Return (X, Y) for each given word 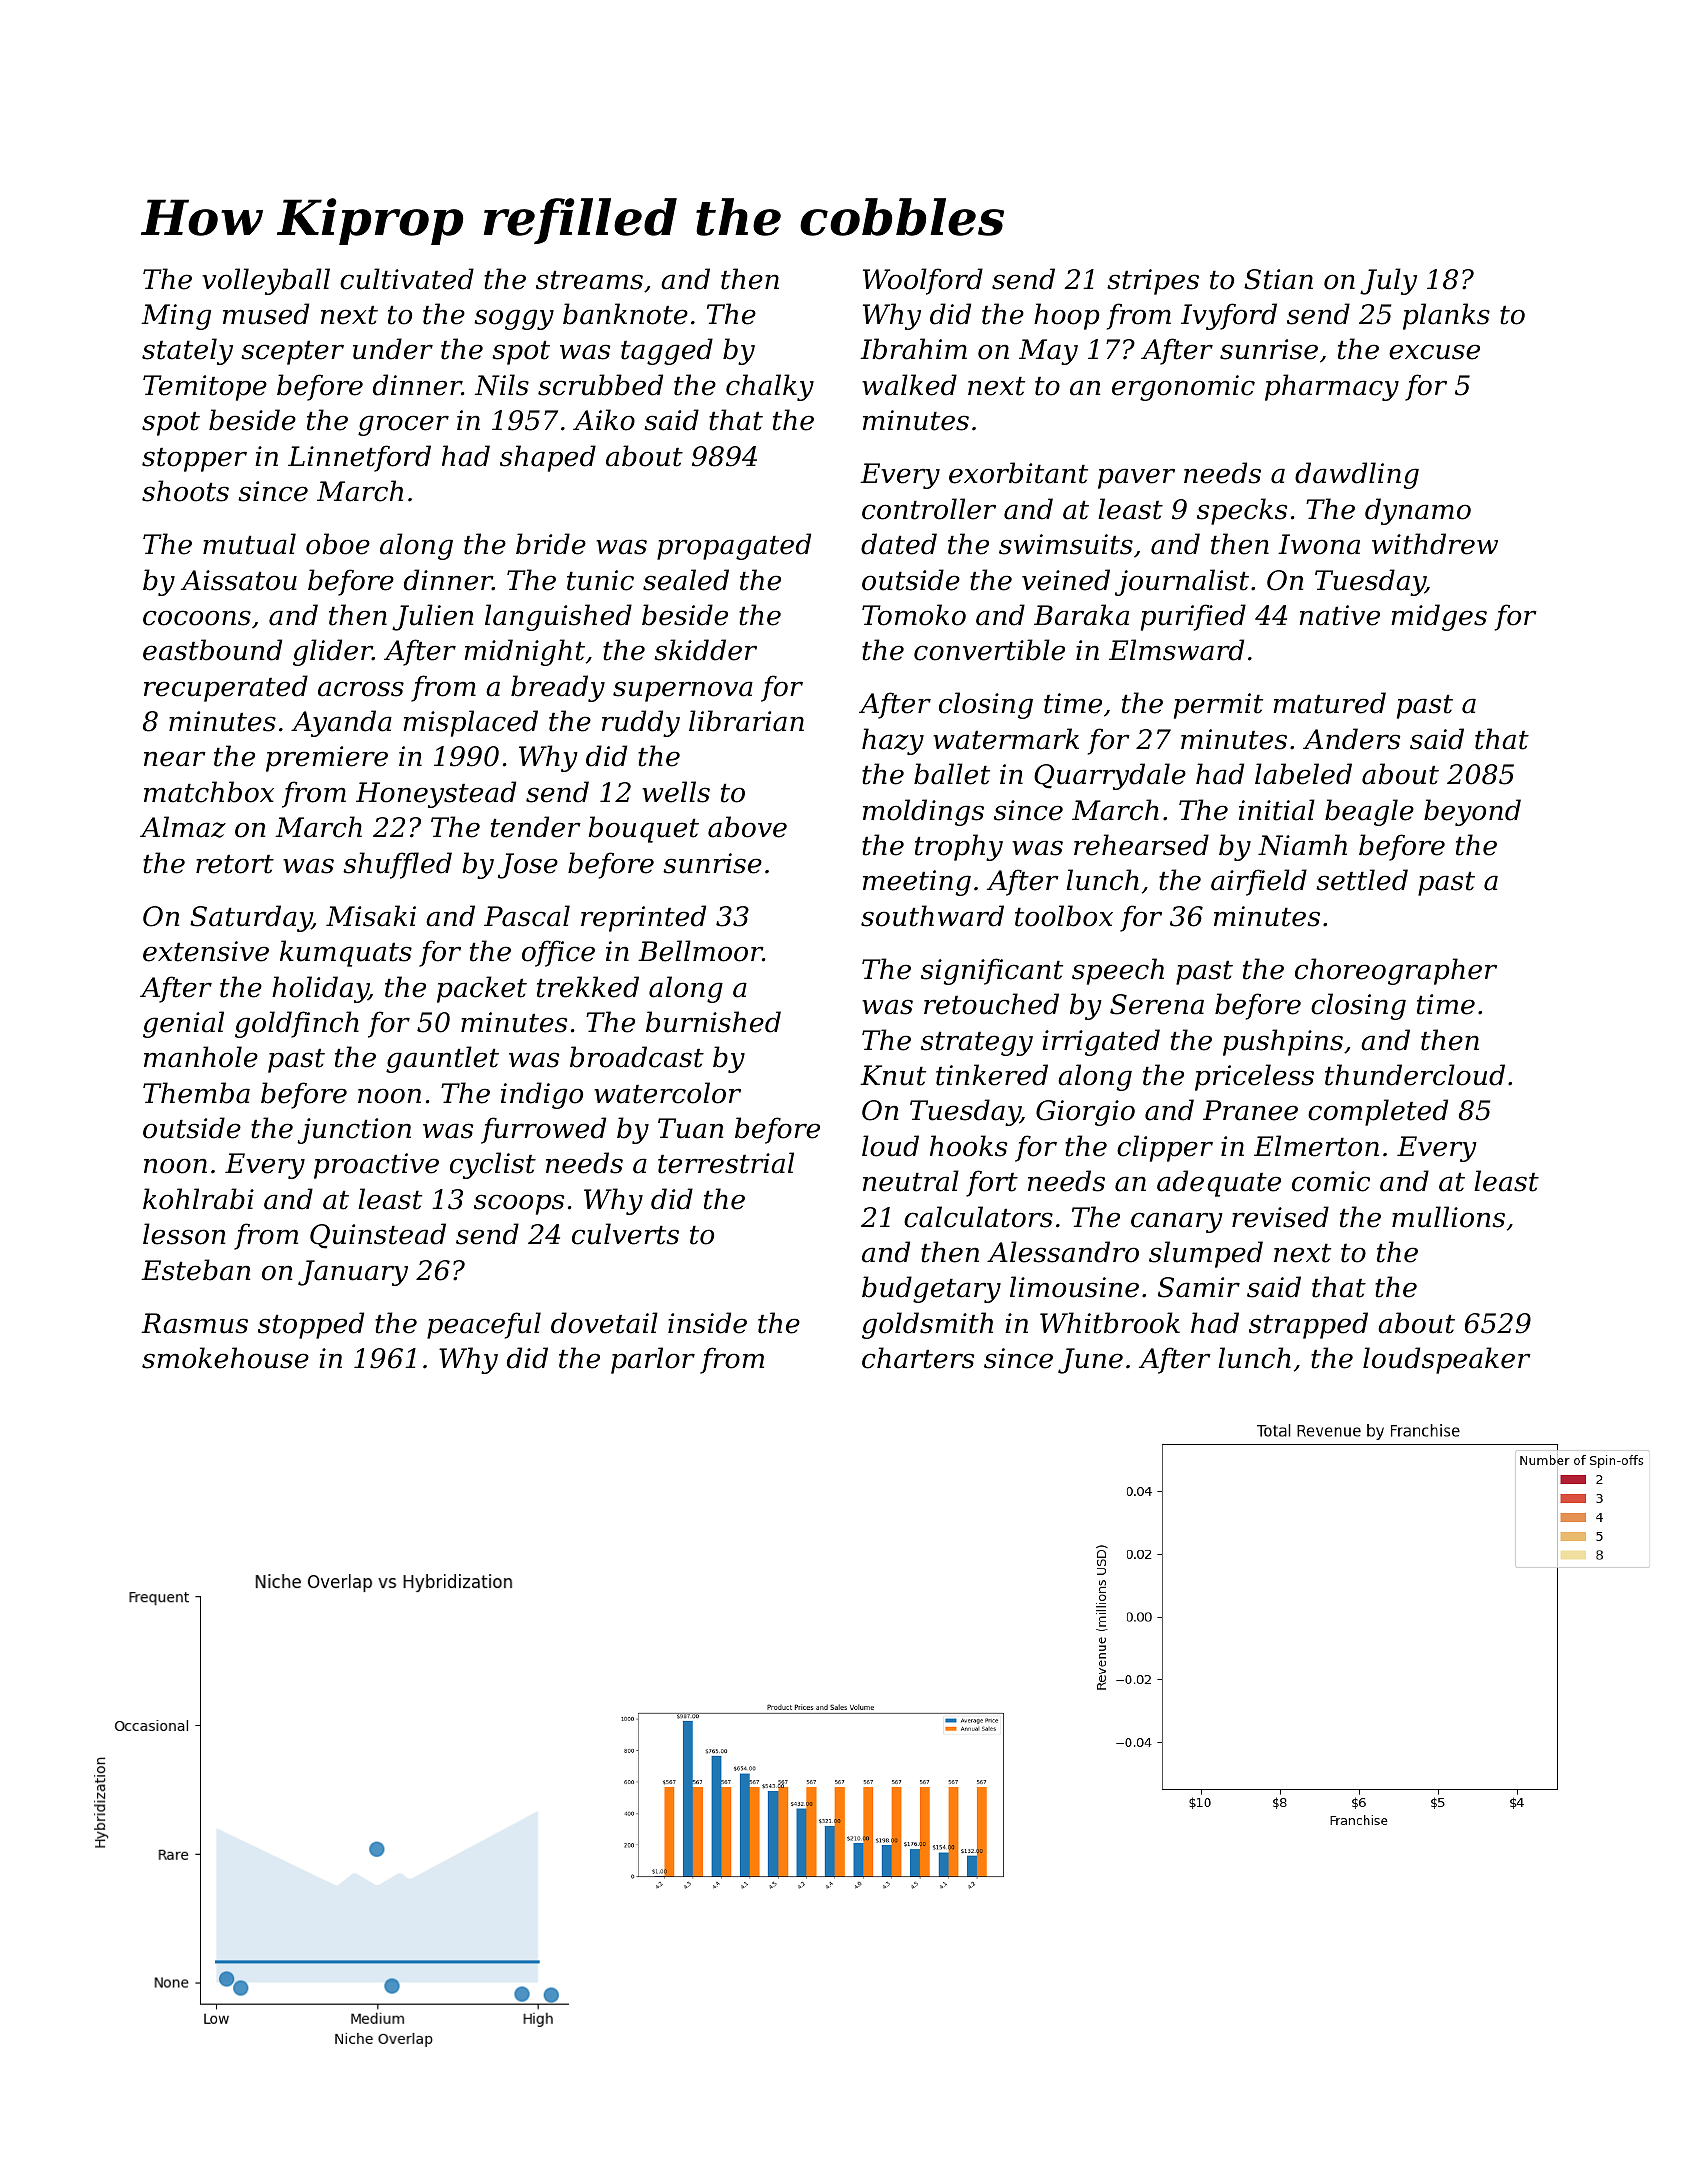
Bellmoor (700, 951)
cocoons (197, 618)
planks (1446, 316)
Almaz (183, 827)
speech (1118, 971)
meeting (917, 883)
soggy (514, 319)
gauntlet (442, 1059)
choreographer (1396, 971)
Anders (1351, 739)
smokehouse (225, 1358)
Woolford (923, 281)
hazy (893, 741)
